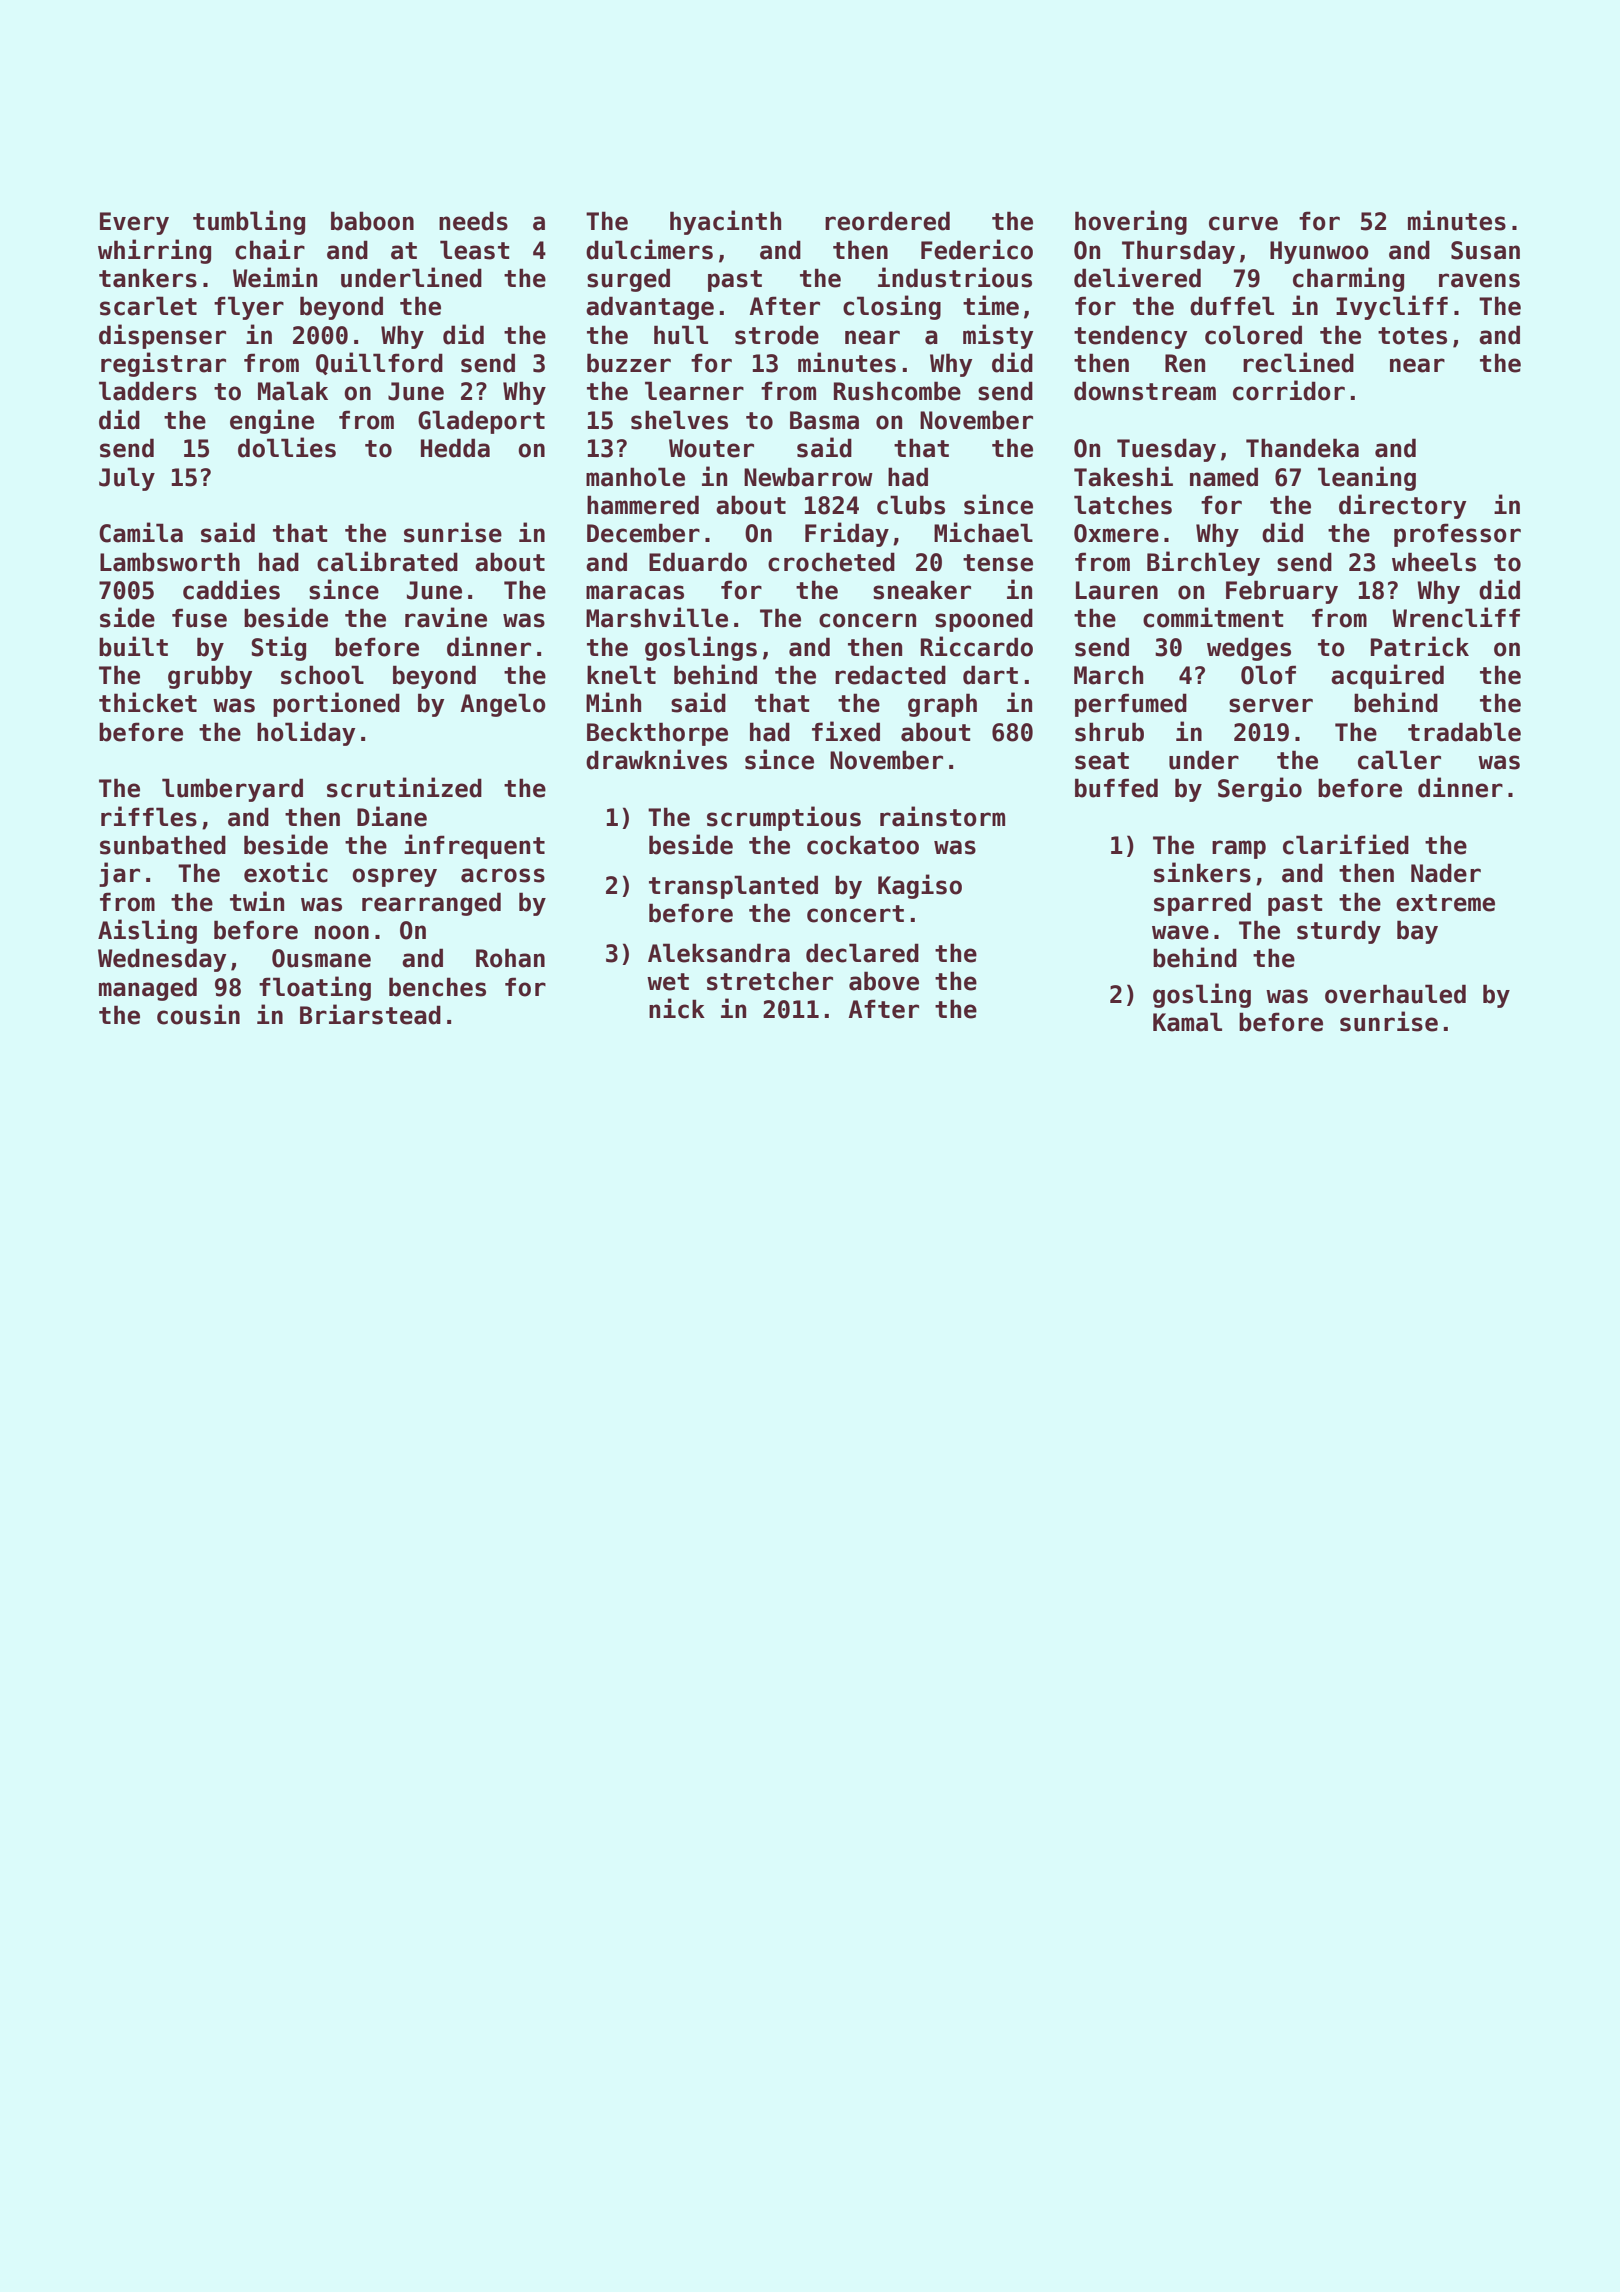  What do you see at coordinates (991, 305) in the screenshot?
I see `time` at bounding box center [991, 305].
